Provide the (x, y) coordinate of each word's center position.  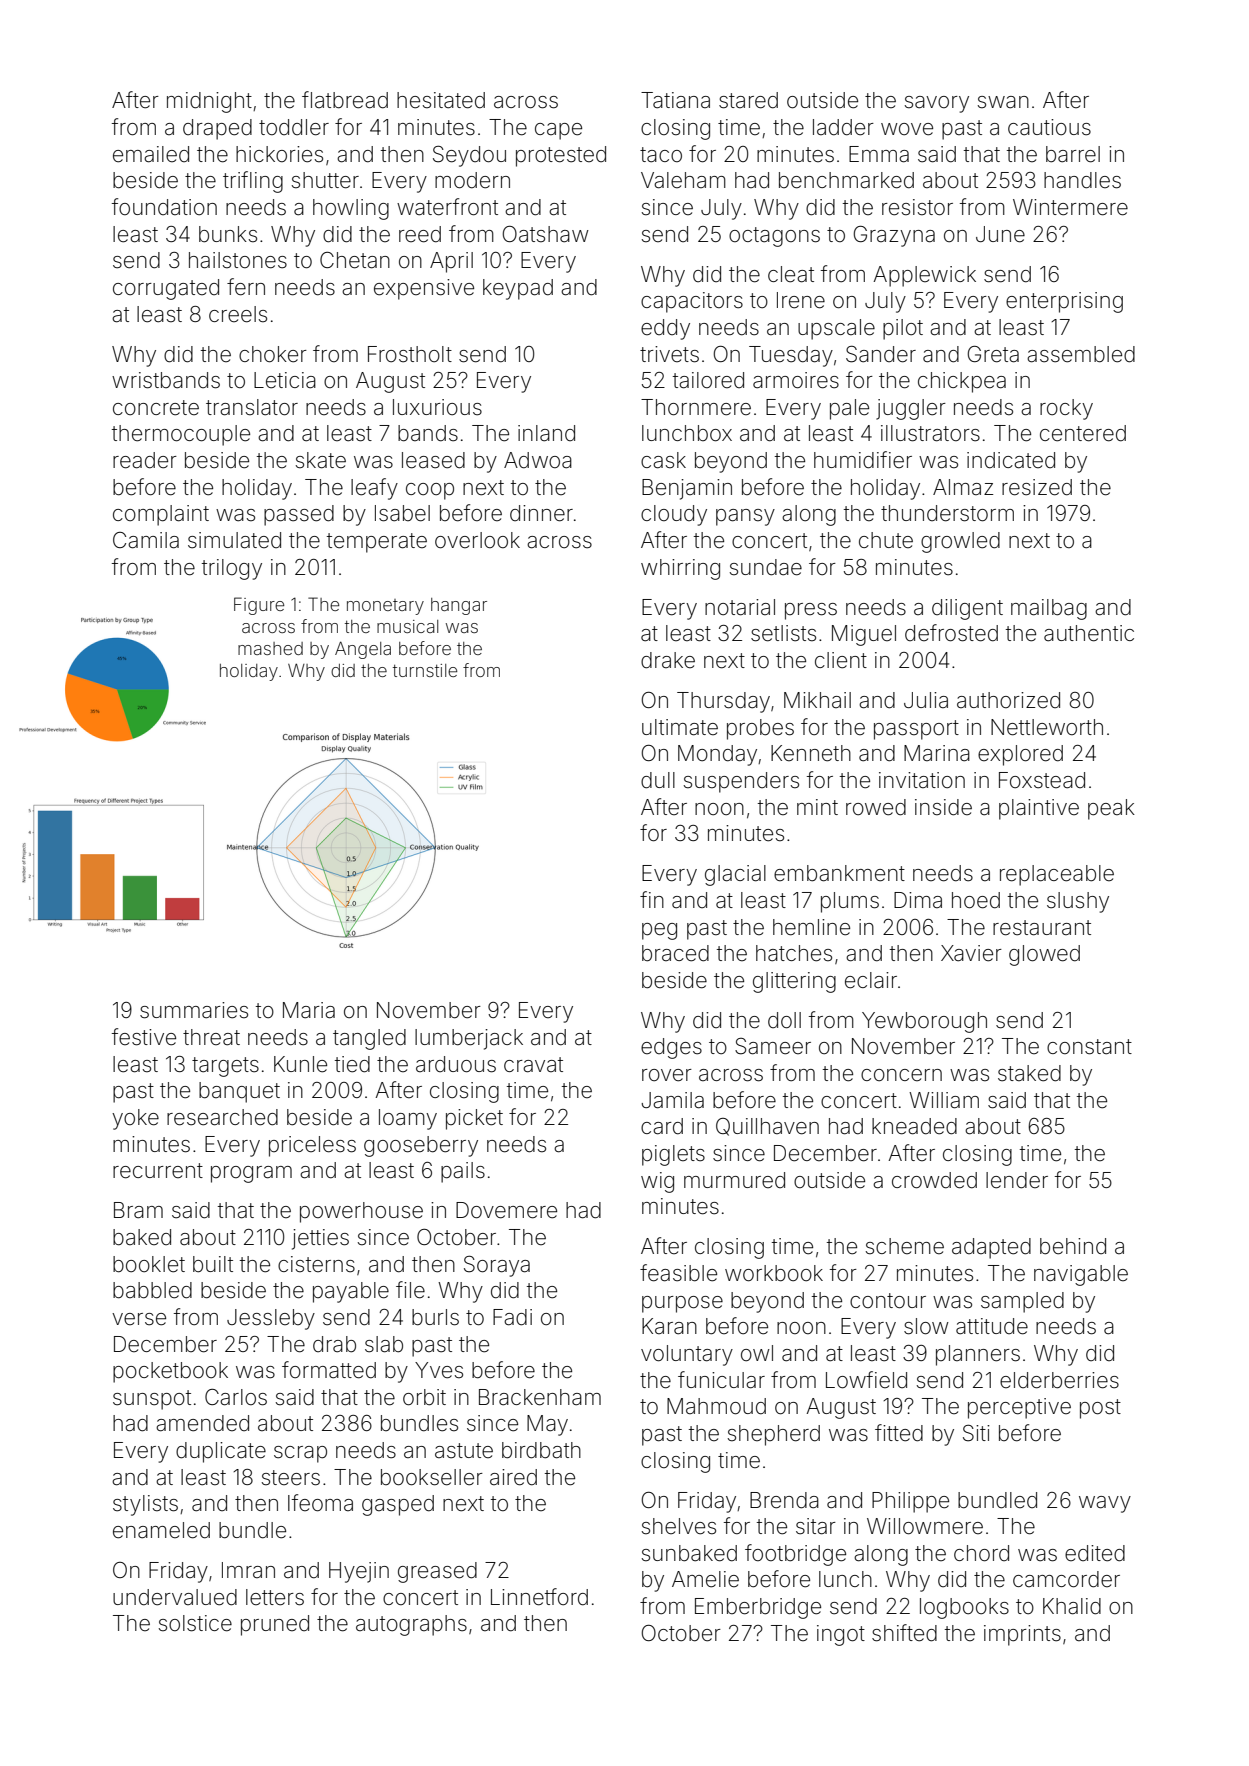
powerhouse (361, 1212)
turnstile (425, 670)
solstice (195, 1623)
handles (1082, 180)
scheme (905, 1246)
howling (351, 209)
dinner (541, 513)
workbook (774, 1273)
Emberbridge (758, 1608)
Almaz (963, 487)
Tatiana (675, 100)
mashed (270, 648)
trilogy (232, 569)
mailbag (1049, 609)
